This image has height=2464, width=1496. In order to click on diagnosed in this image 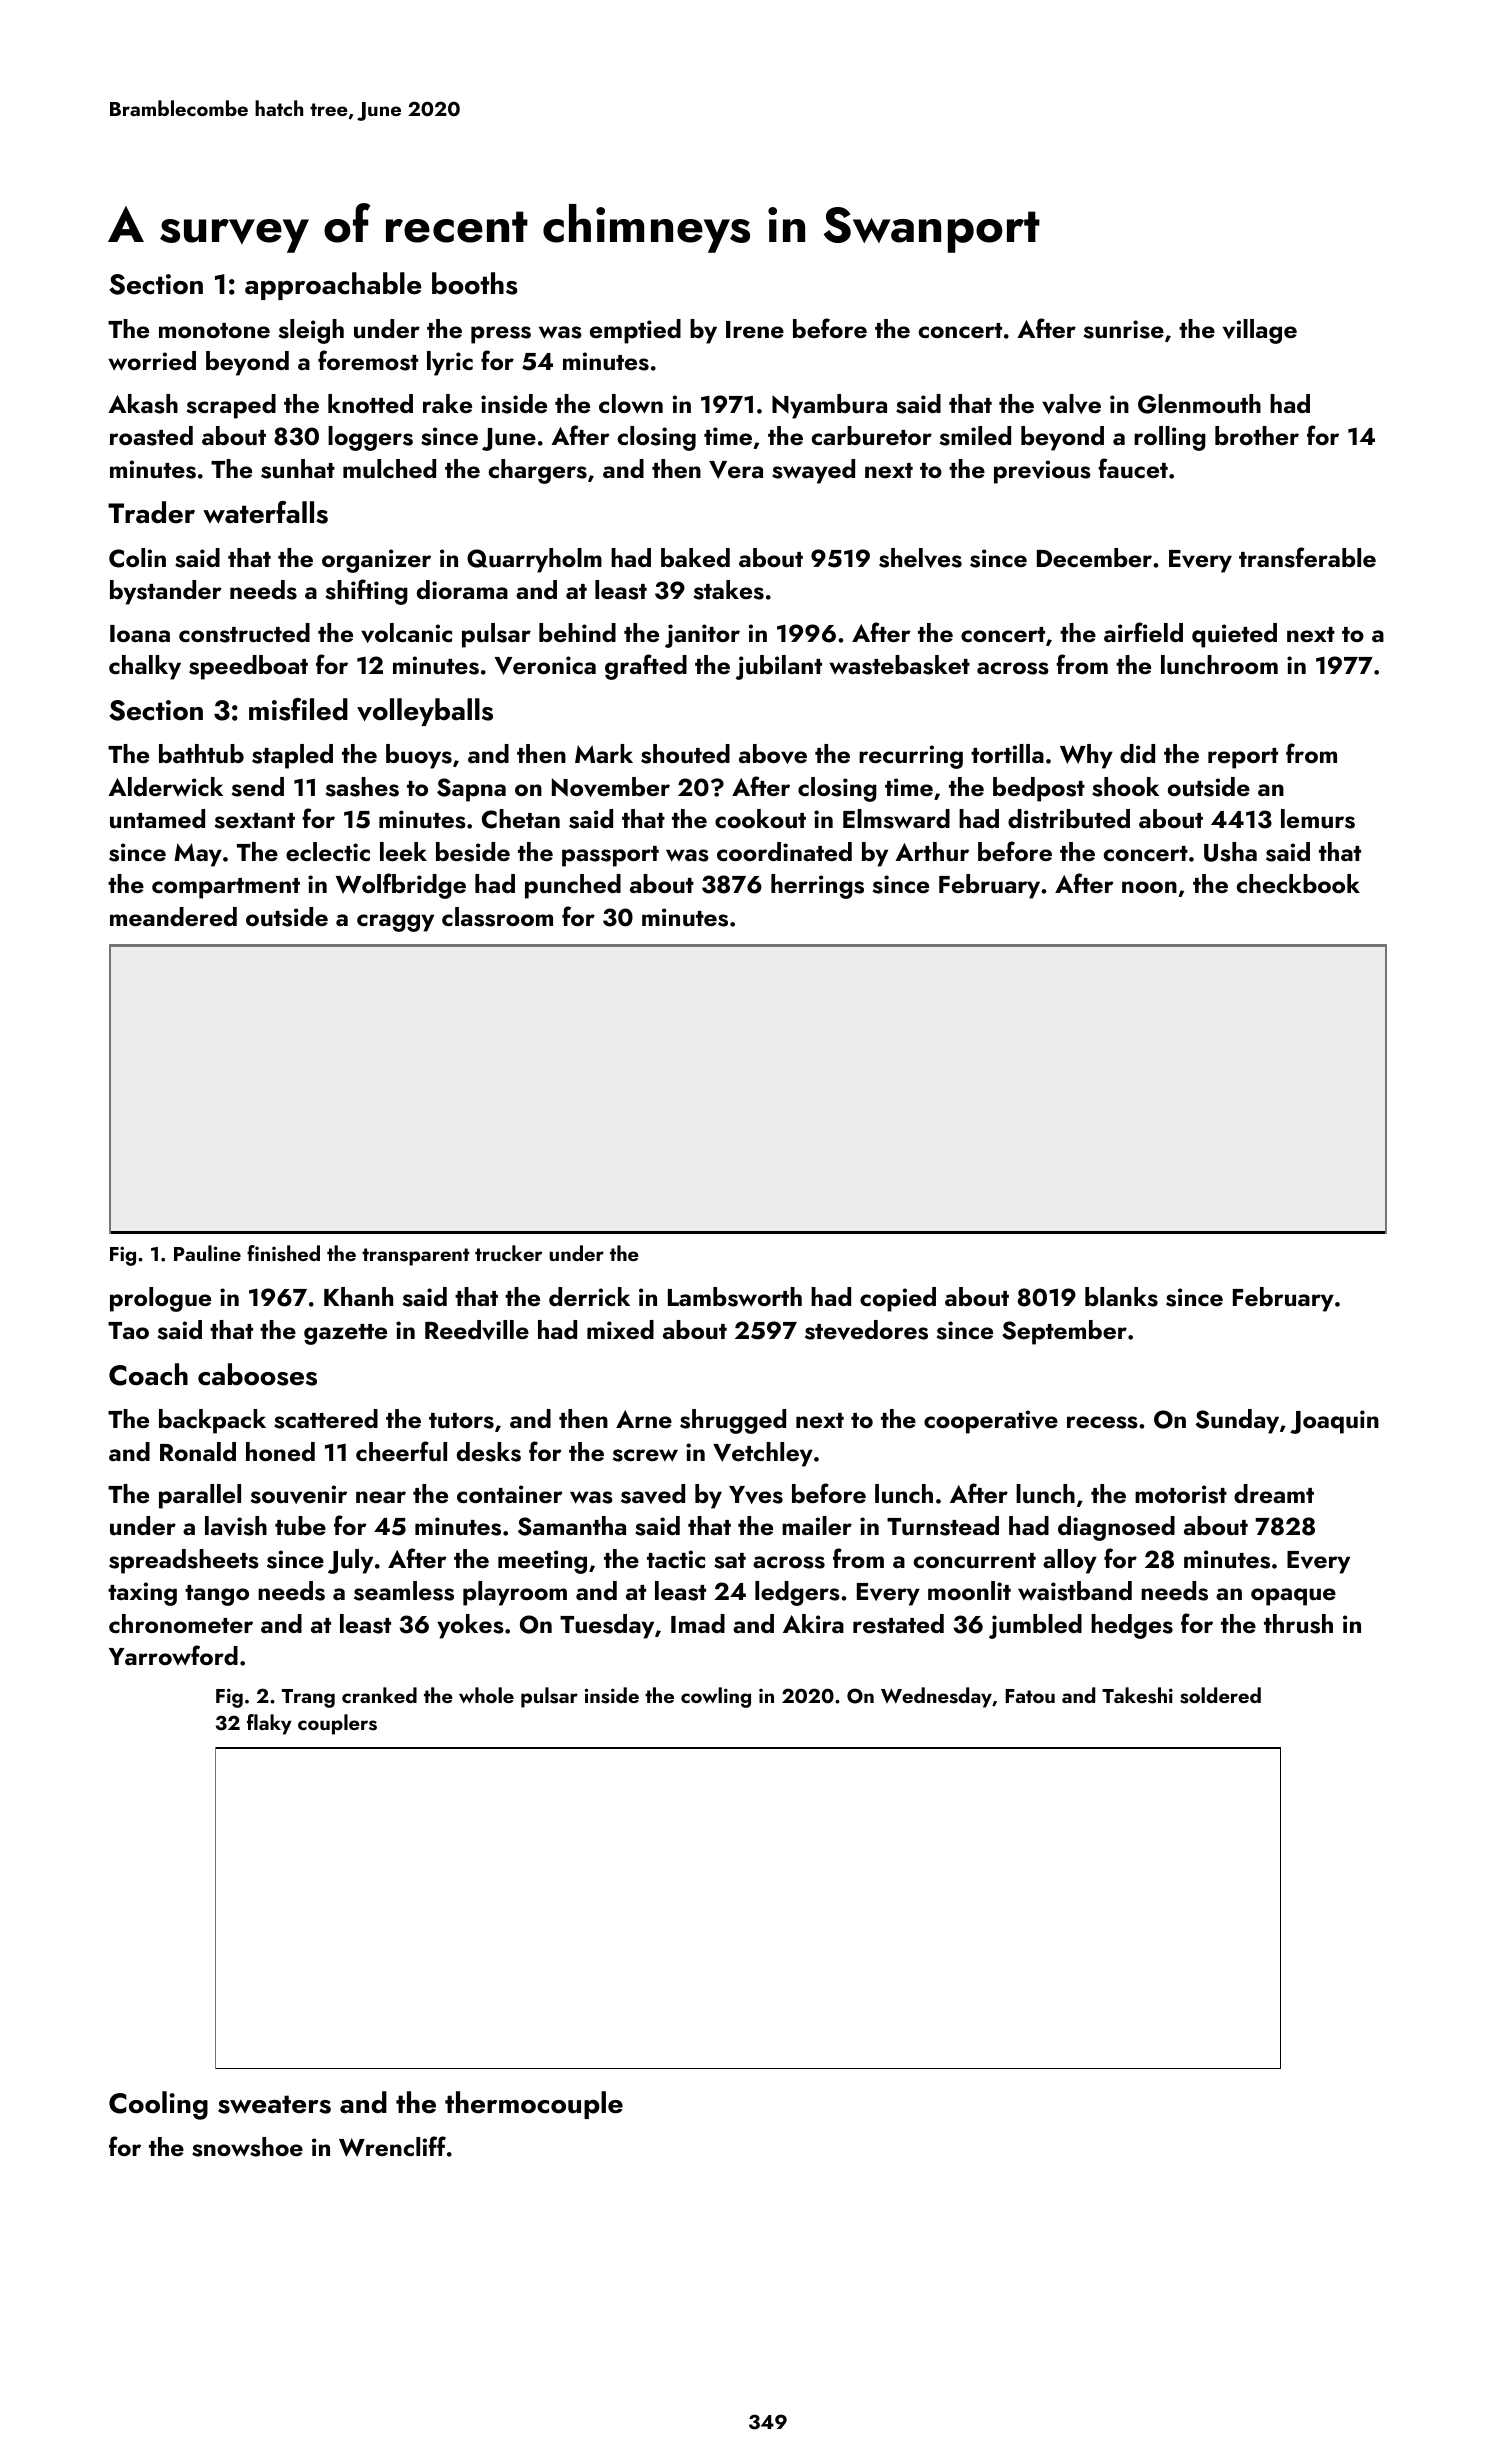, I will do `click(1116, 1528)`.
